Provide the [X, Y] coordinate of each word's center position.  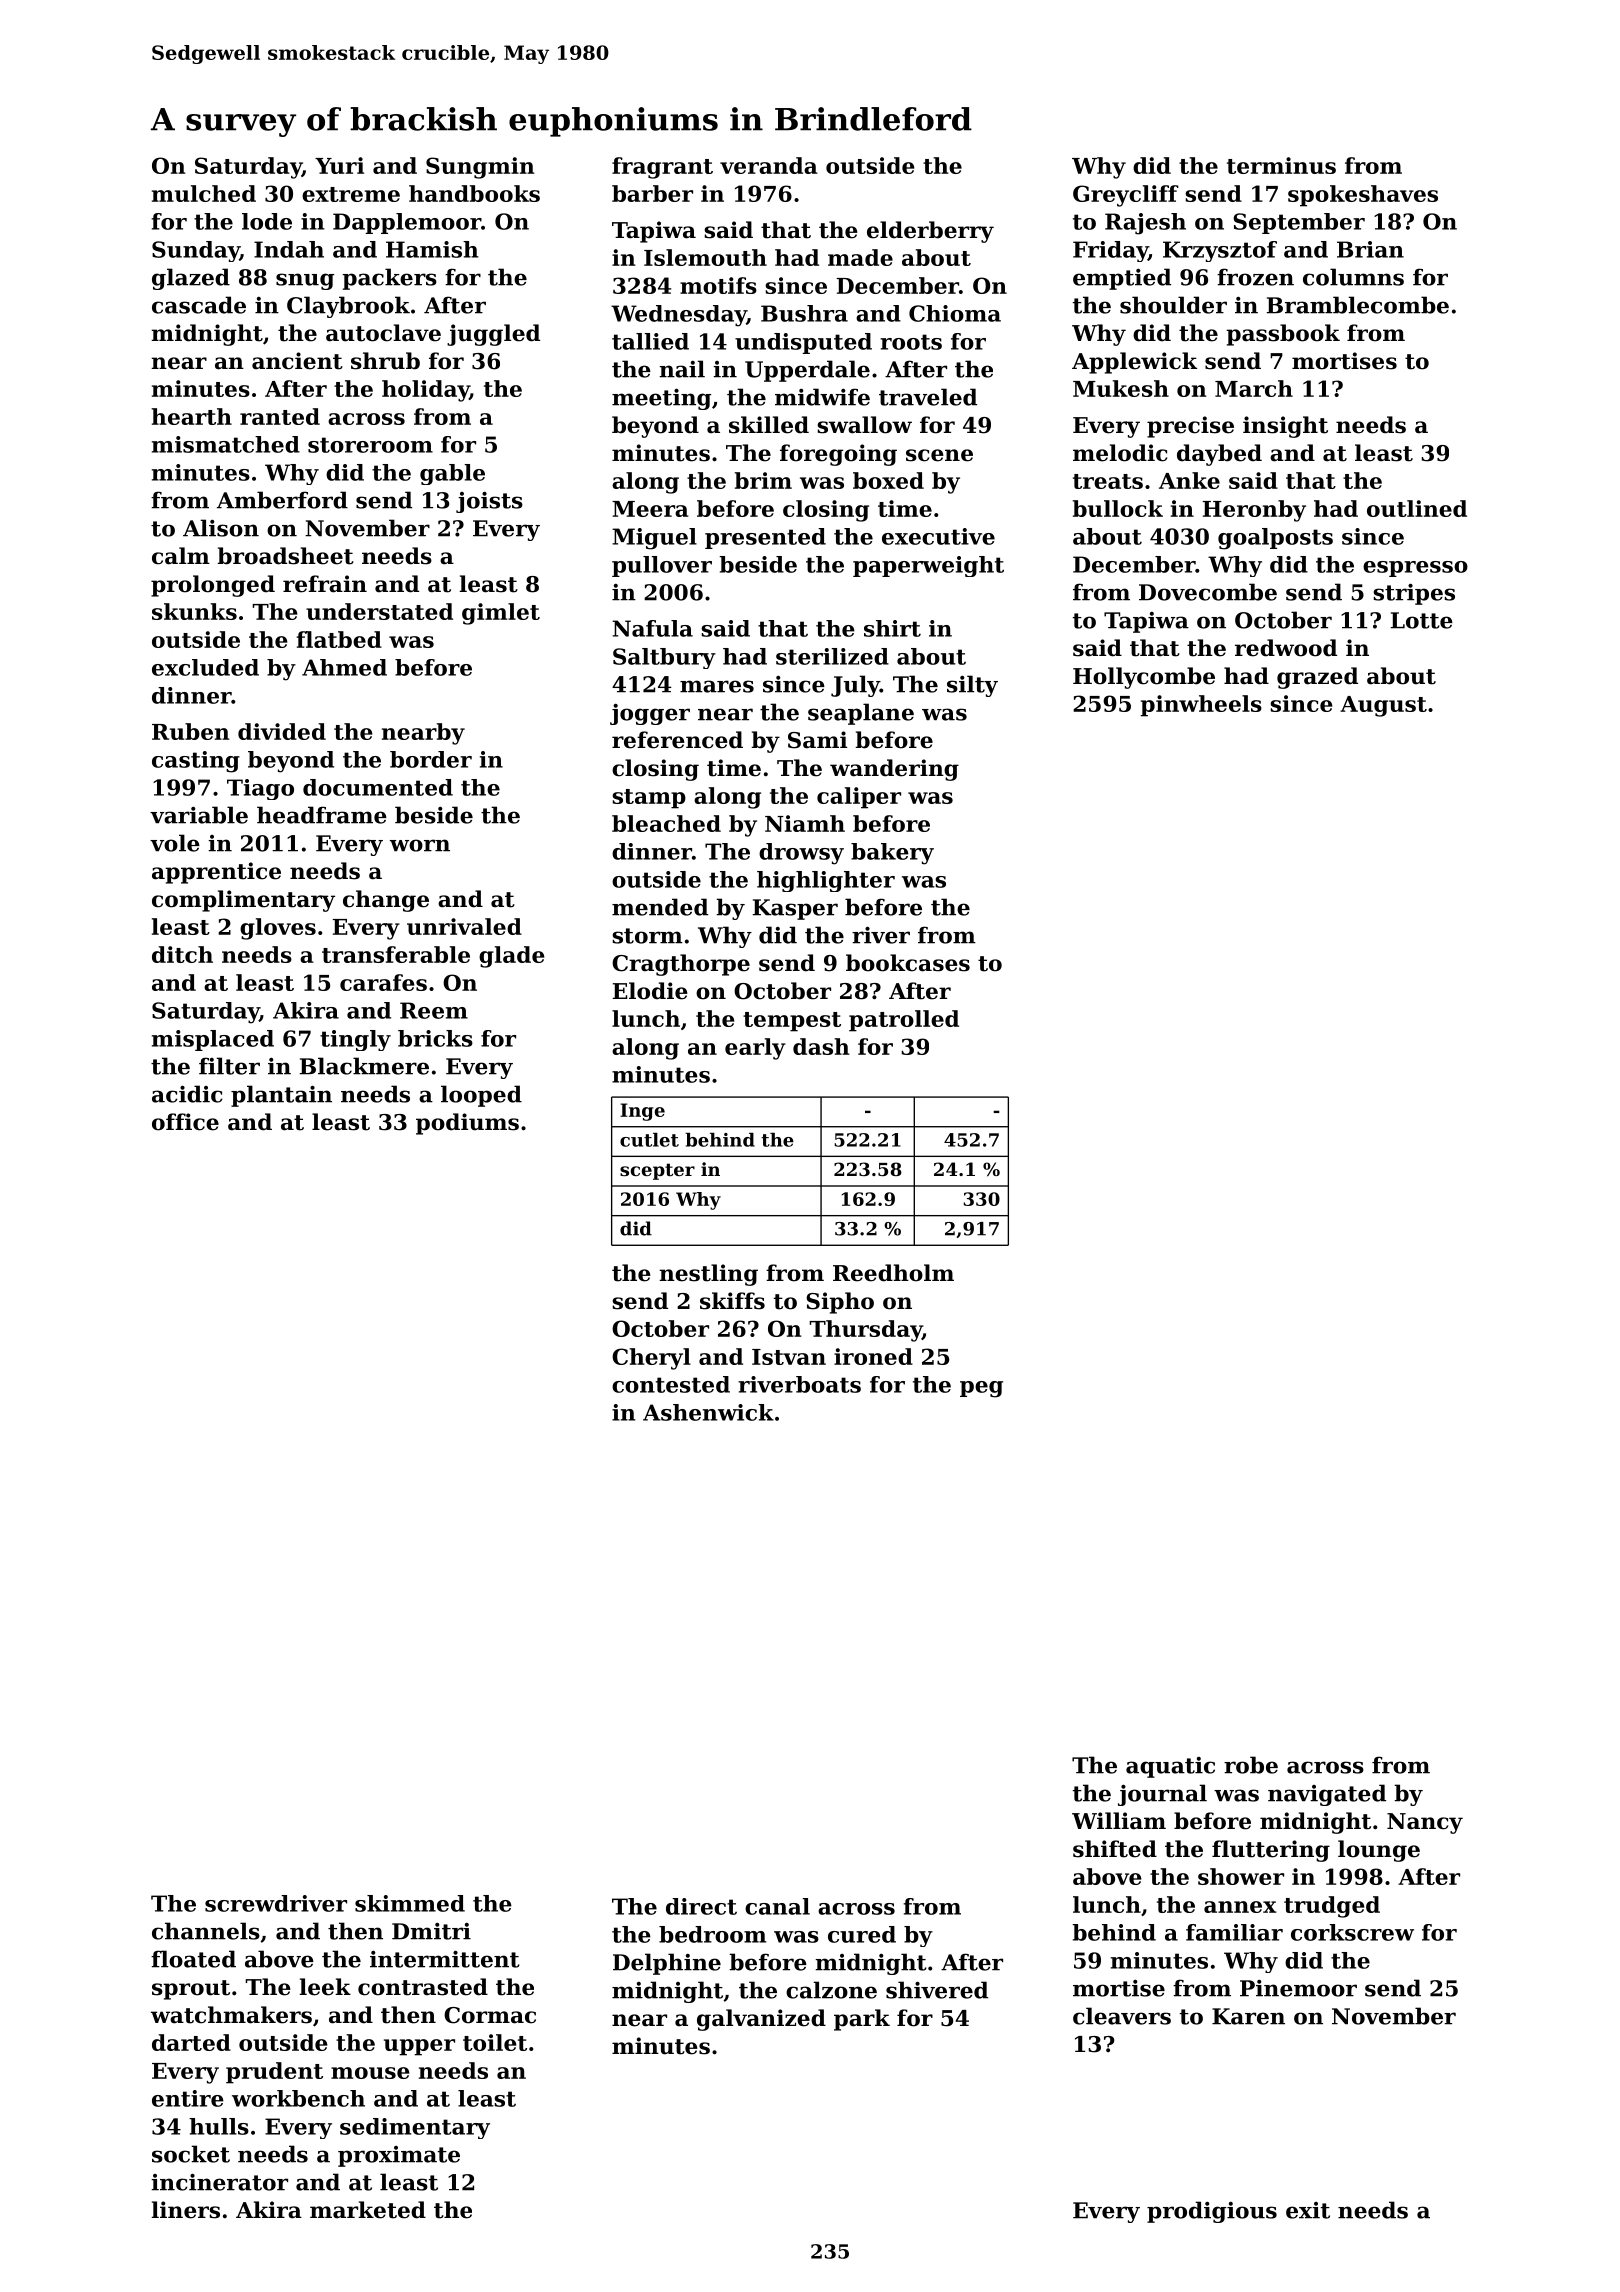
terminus [1281, 165]
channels [206, 1931]
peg [981, 1389]
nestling [708, 1275]
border [431, 759]
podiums [467, 1124]
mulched [204, 193]
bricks [435, 1038]
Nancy [1425, 1823]
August [1383, 706]
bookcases [908, 963]
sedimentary [415, 2128]
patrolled [904, 1021]
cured [862, 1934]
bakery [892, 854]
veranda [769, 165]
